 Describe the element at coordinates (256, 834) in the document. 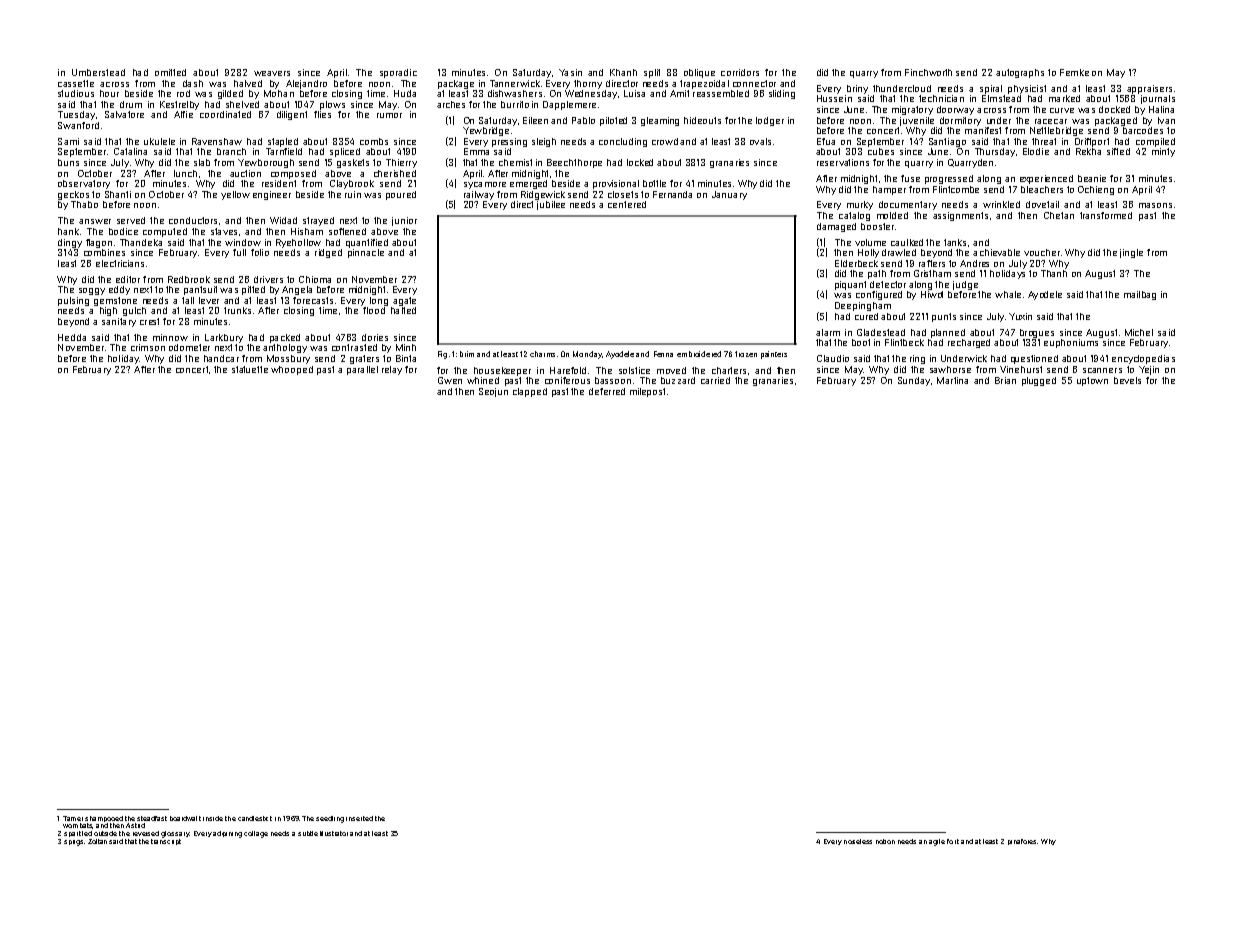

I see `collage` at that location.
